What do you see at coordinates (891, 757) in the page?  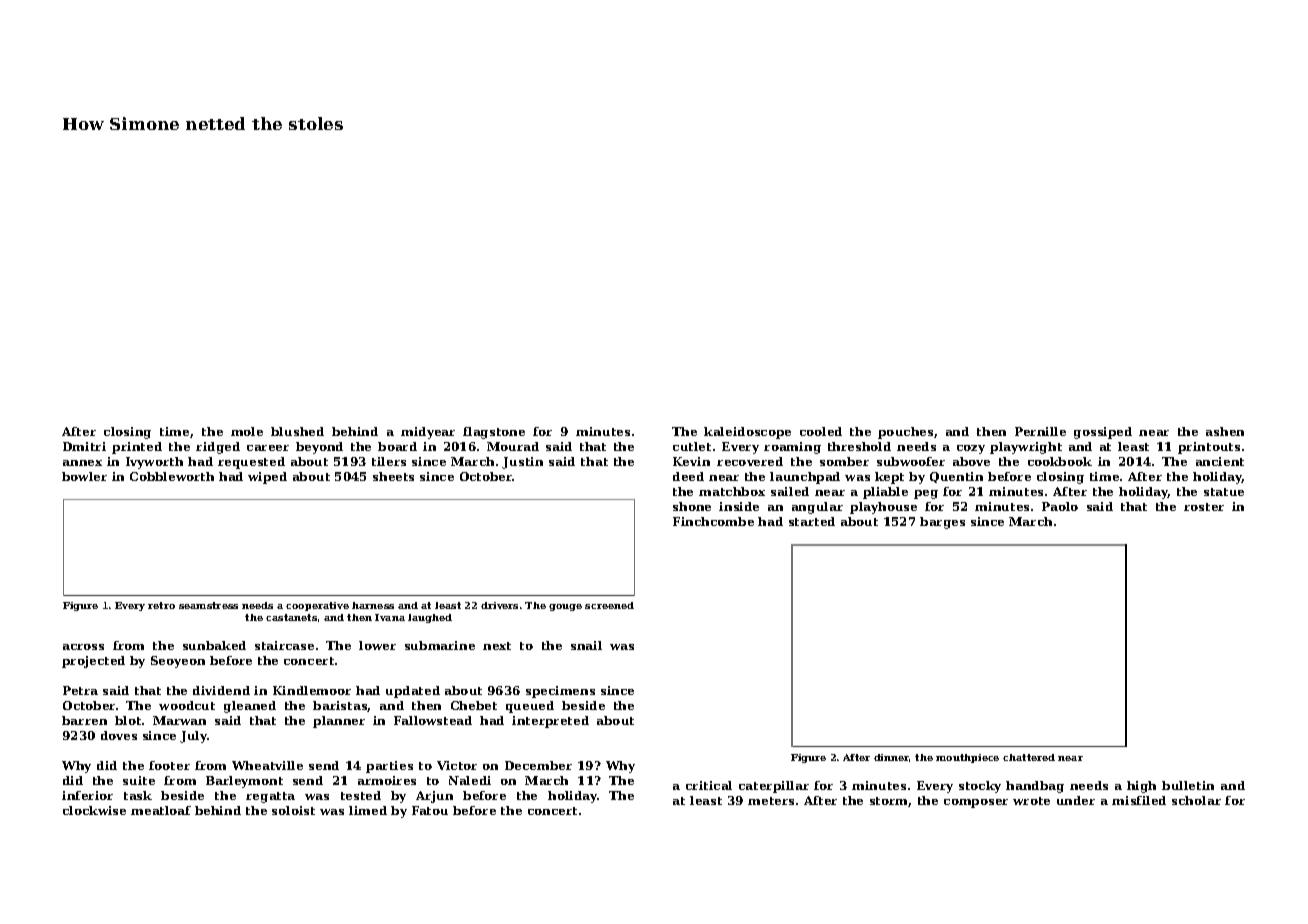 I see `dinner` at bounding box center [891, 757].
